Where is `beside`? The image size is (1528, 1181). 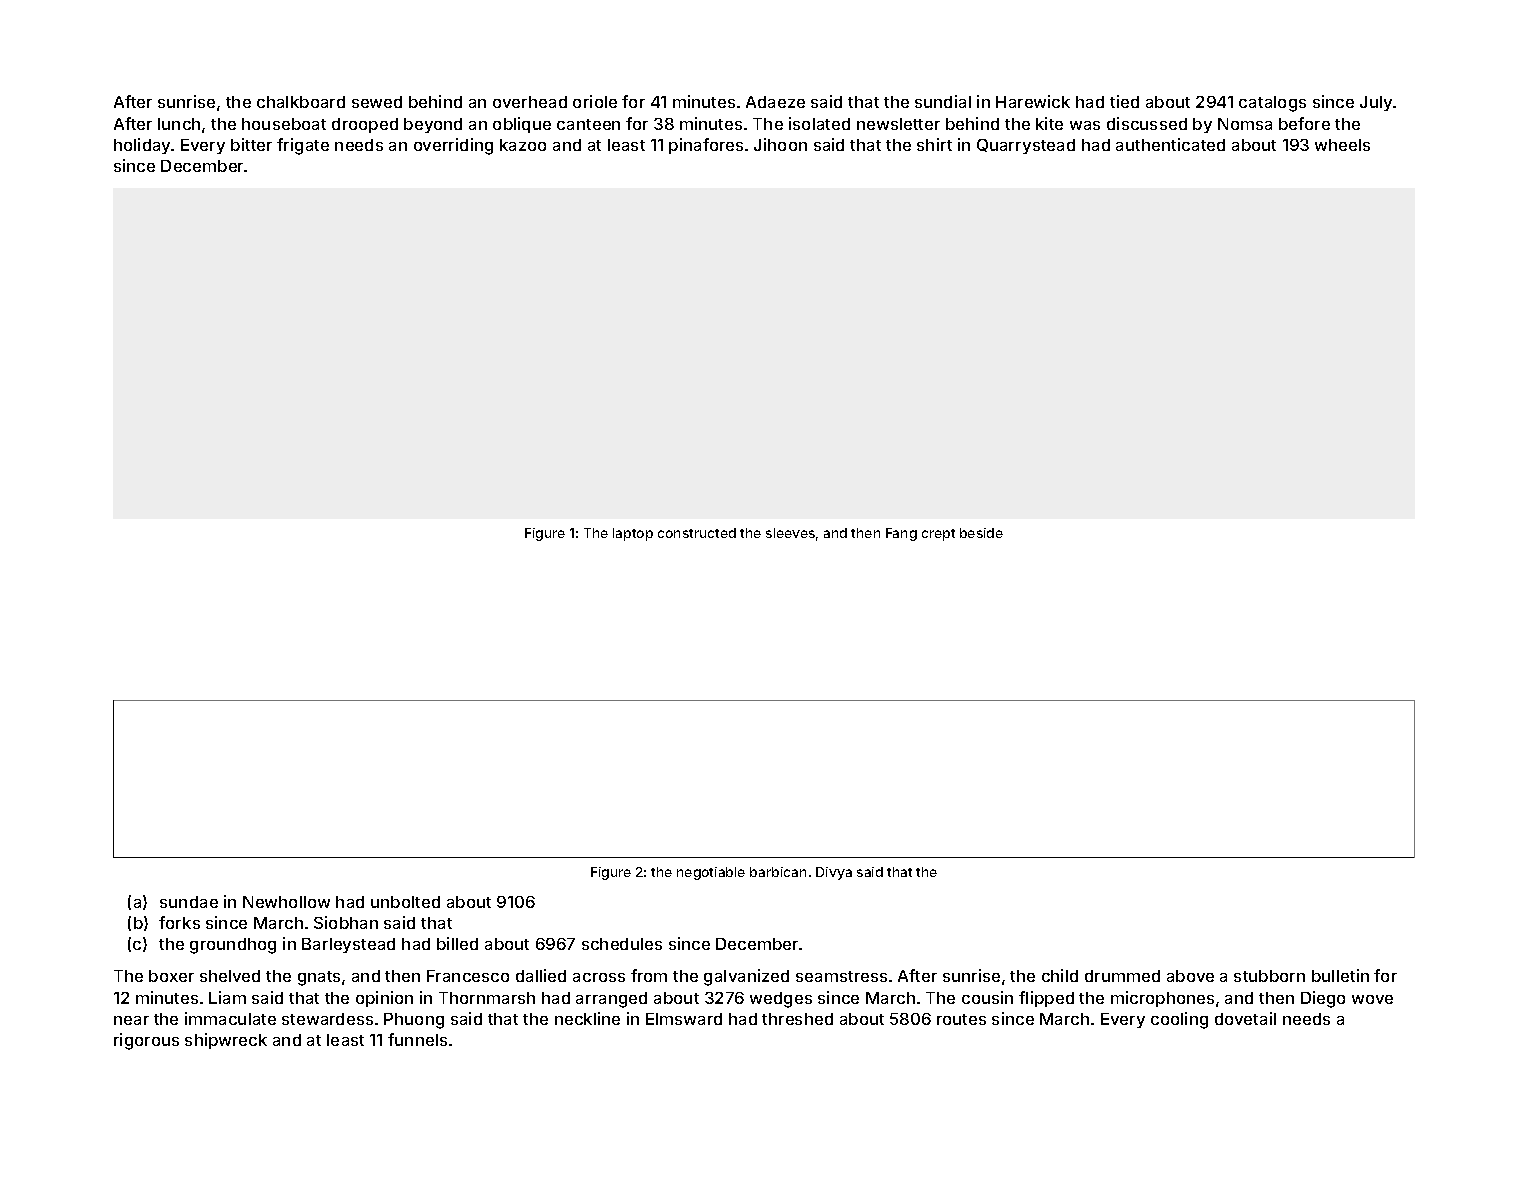 beside is located at coordinates (981, 533).
